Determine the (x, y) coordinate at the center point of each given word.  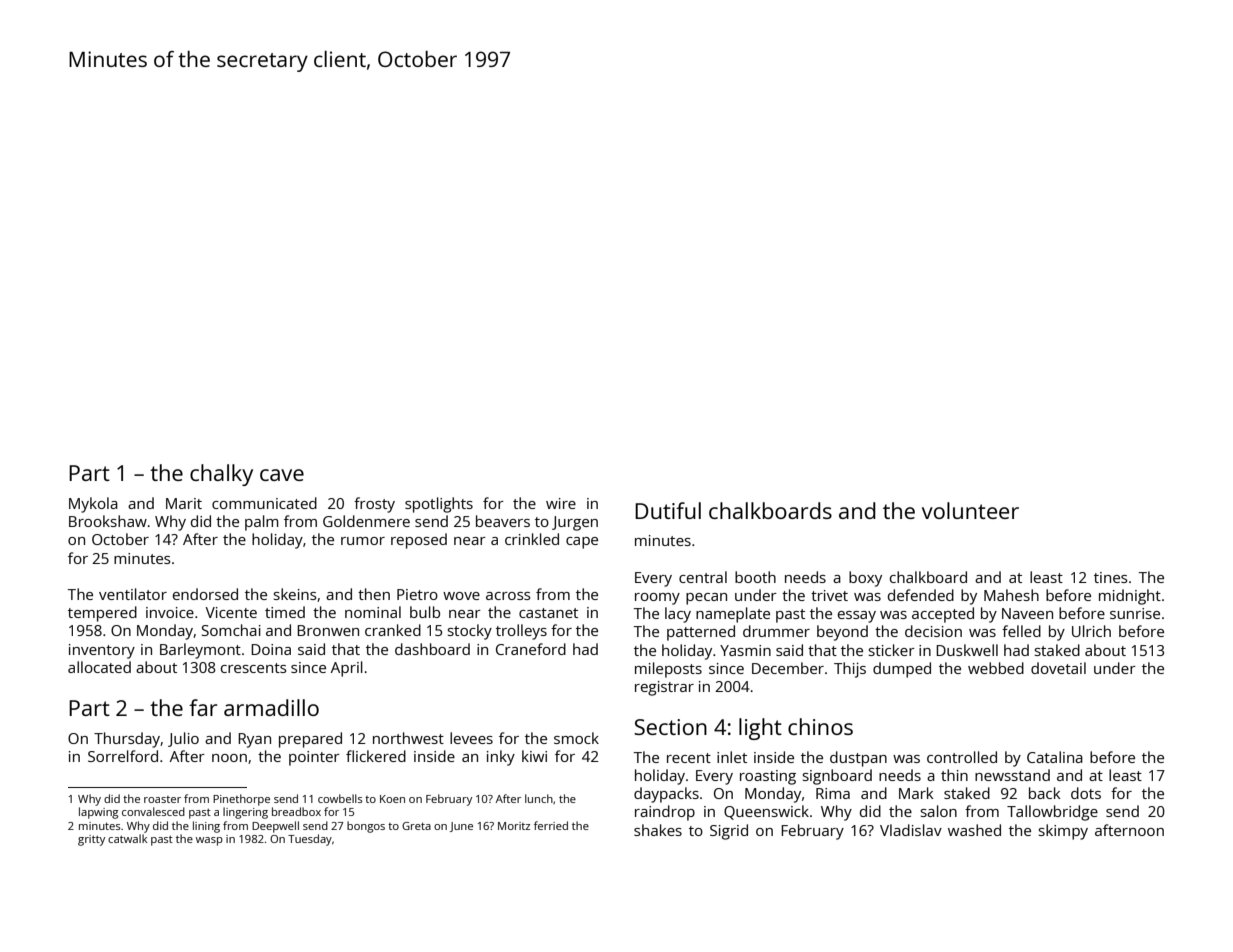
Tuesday (310, 840)
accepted (943, 615)
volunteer (970, 510)
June (461, 827)
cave (282, 475)
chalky (221, 475)
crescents (254, 668)
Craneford (531, 649)
